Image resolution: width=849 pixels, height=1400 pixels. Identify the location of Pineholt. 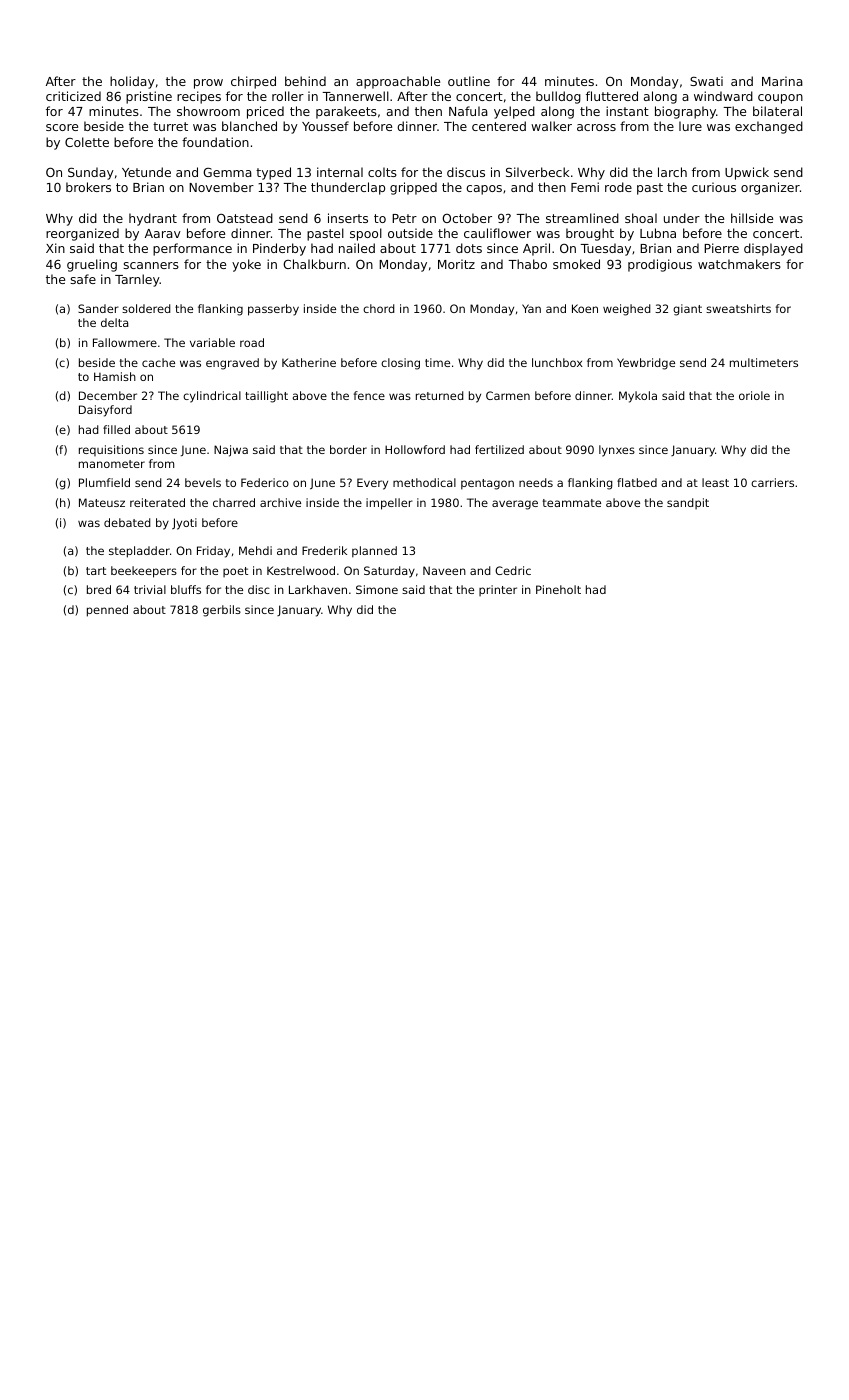
(558, 589).
